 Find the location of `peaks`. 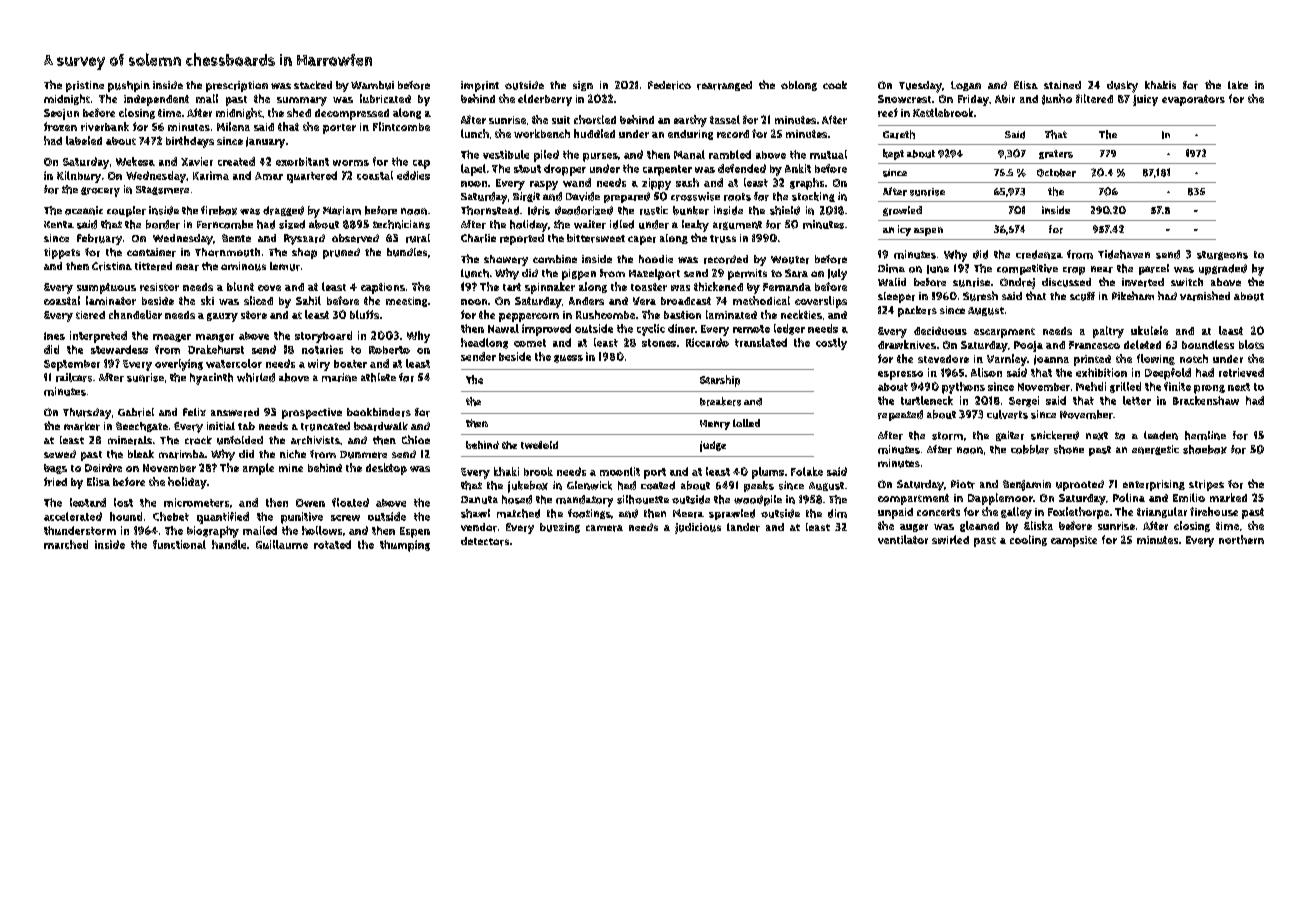

peaks is located at coordinates (759, 486).
